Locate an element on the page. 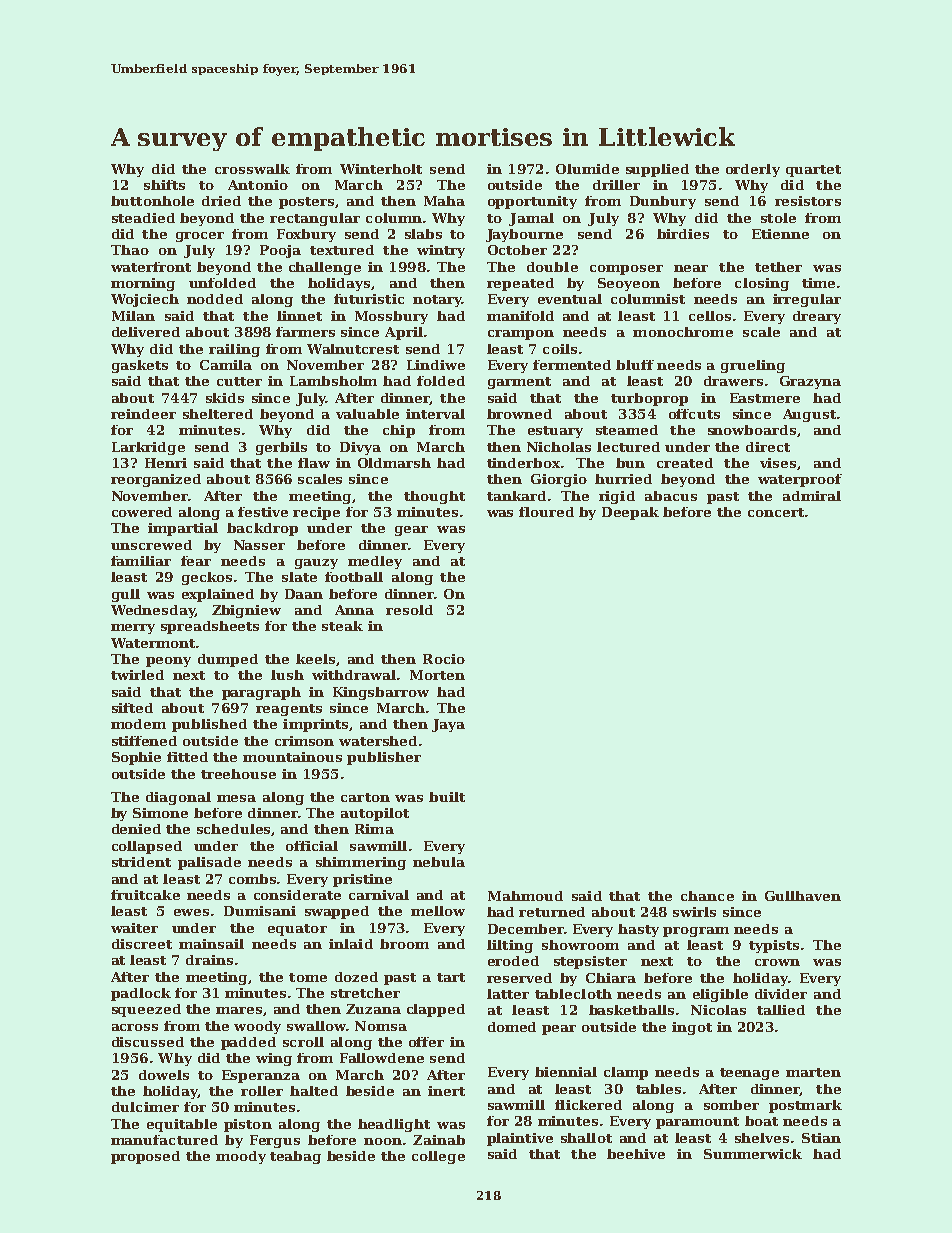 The image size is (952, 1233). nebula is located at coordinates (439, 862).
